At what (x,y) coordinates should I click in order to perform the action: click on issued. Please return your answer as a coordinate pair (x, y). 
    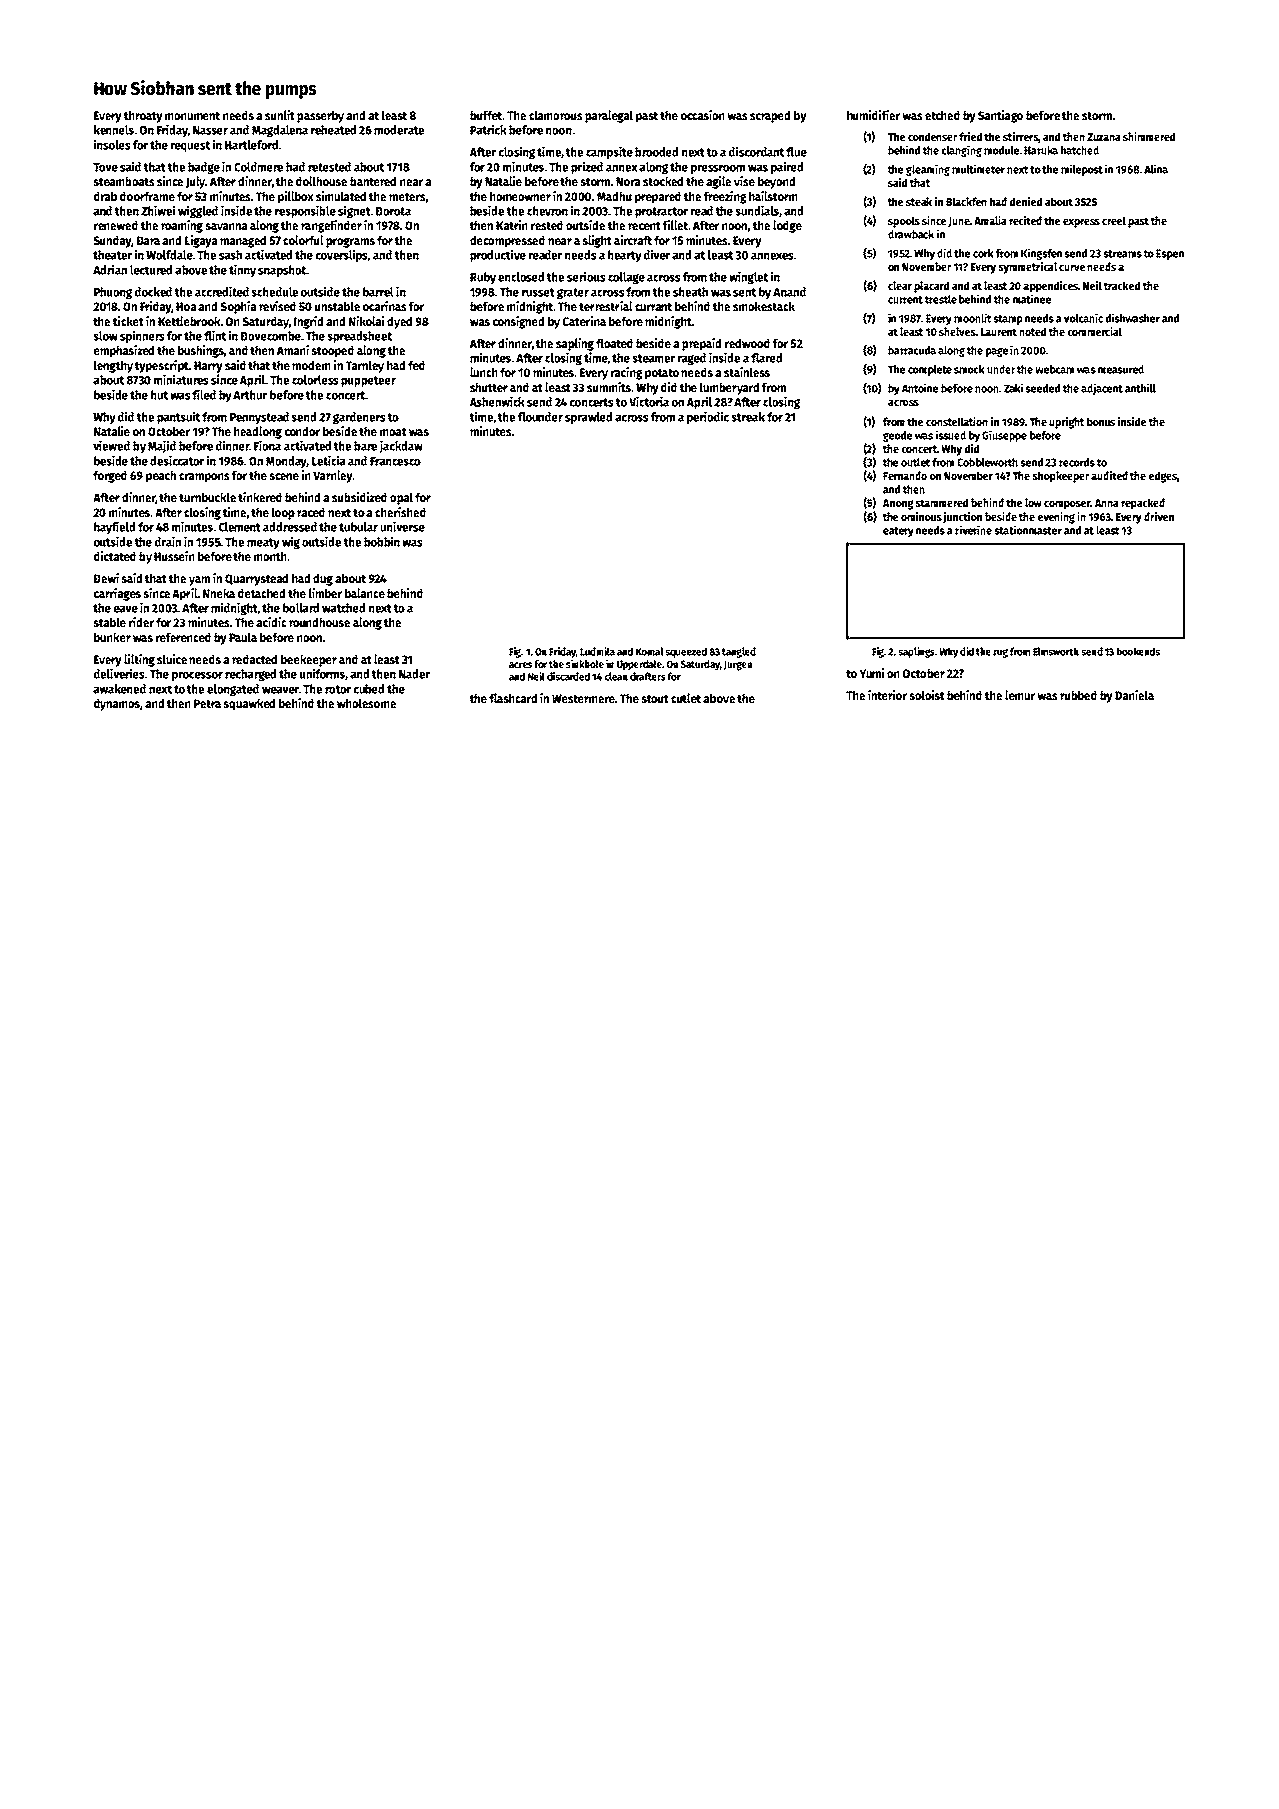
    Looking at the image, I should click on (951, 435).
